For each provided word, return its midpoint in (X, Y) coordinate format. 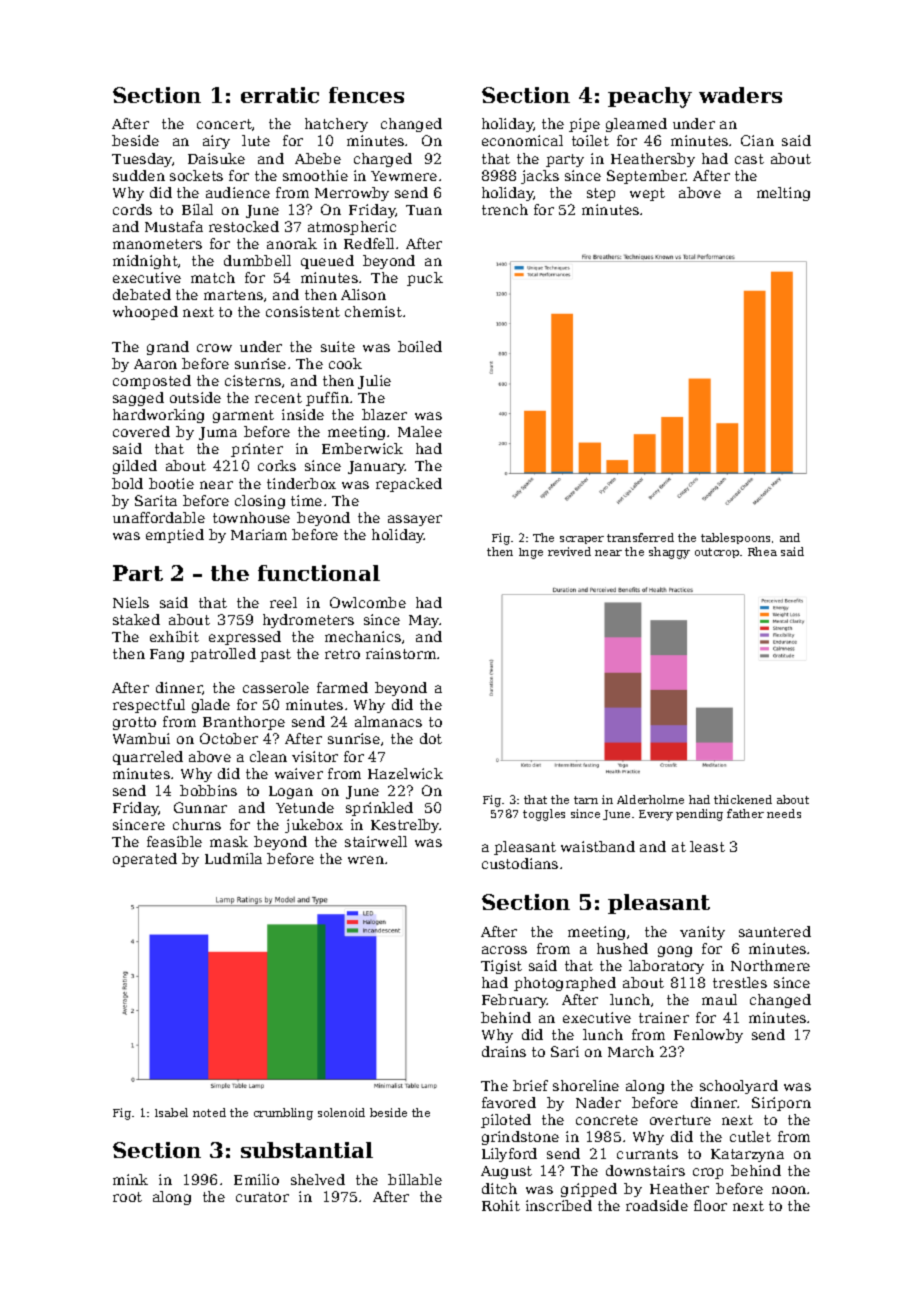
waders (740, 95)
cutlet (750, 1136)
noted (209, 1112)
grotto (134, 723)
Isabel (171, 1112)
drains (504, 1051)
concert (224, 124)
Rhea (762, 551)
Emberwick (362, 448)
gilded (135, 467)
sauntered (775, 931)
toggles (544, 815)
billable (415, 1179)
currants (647, 1154)
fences (366, 95)
